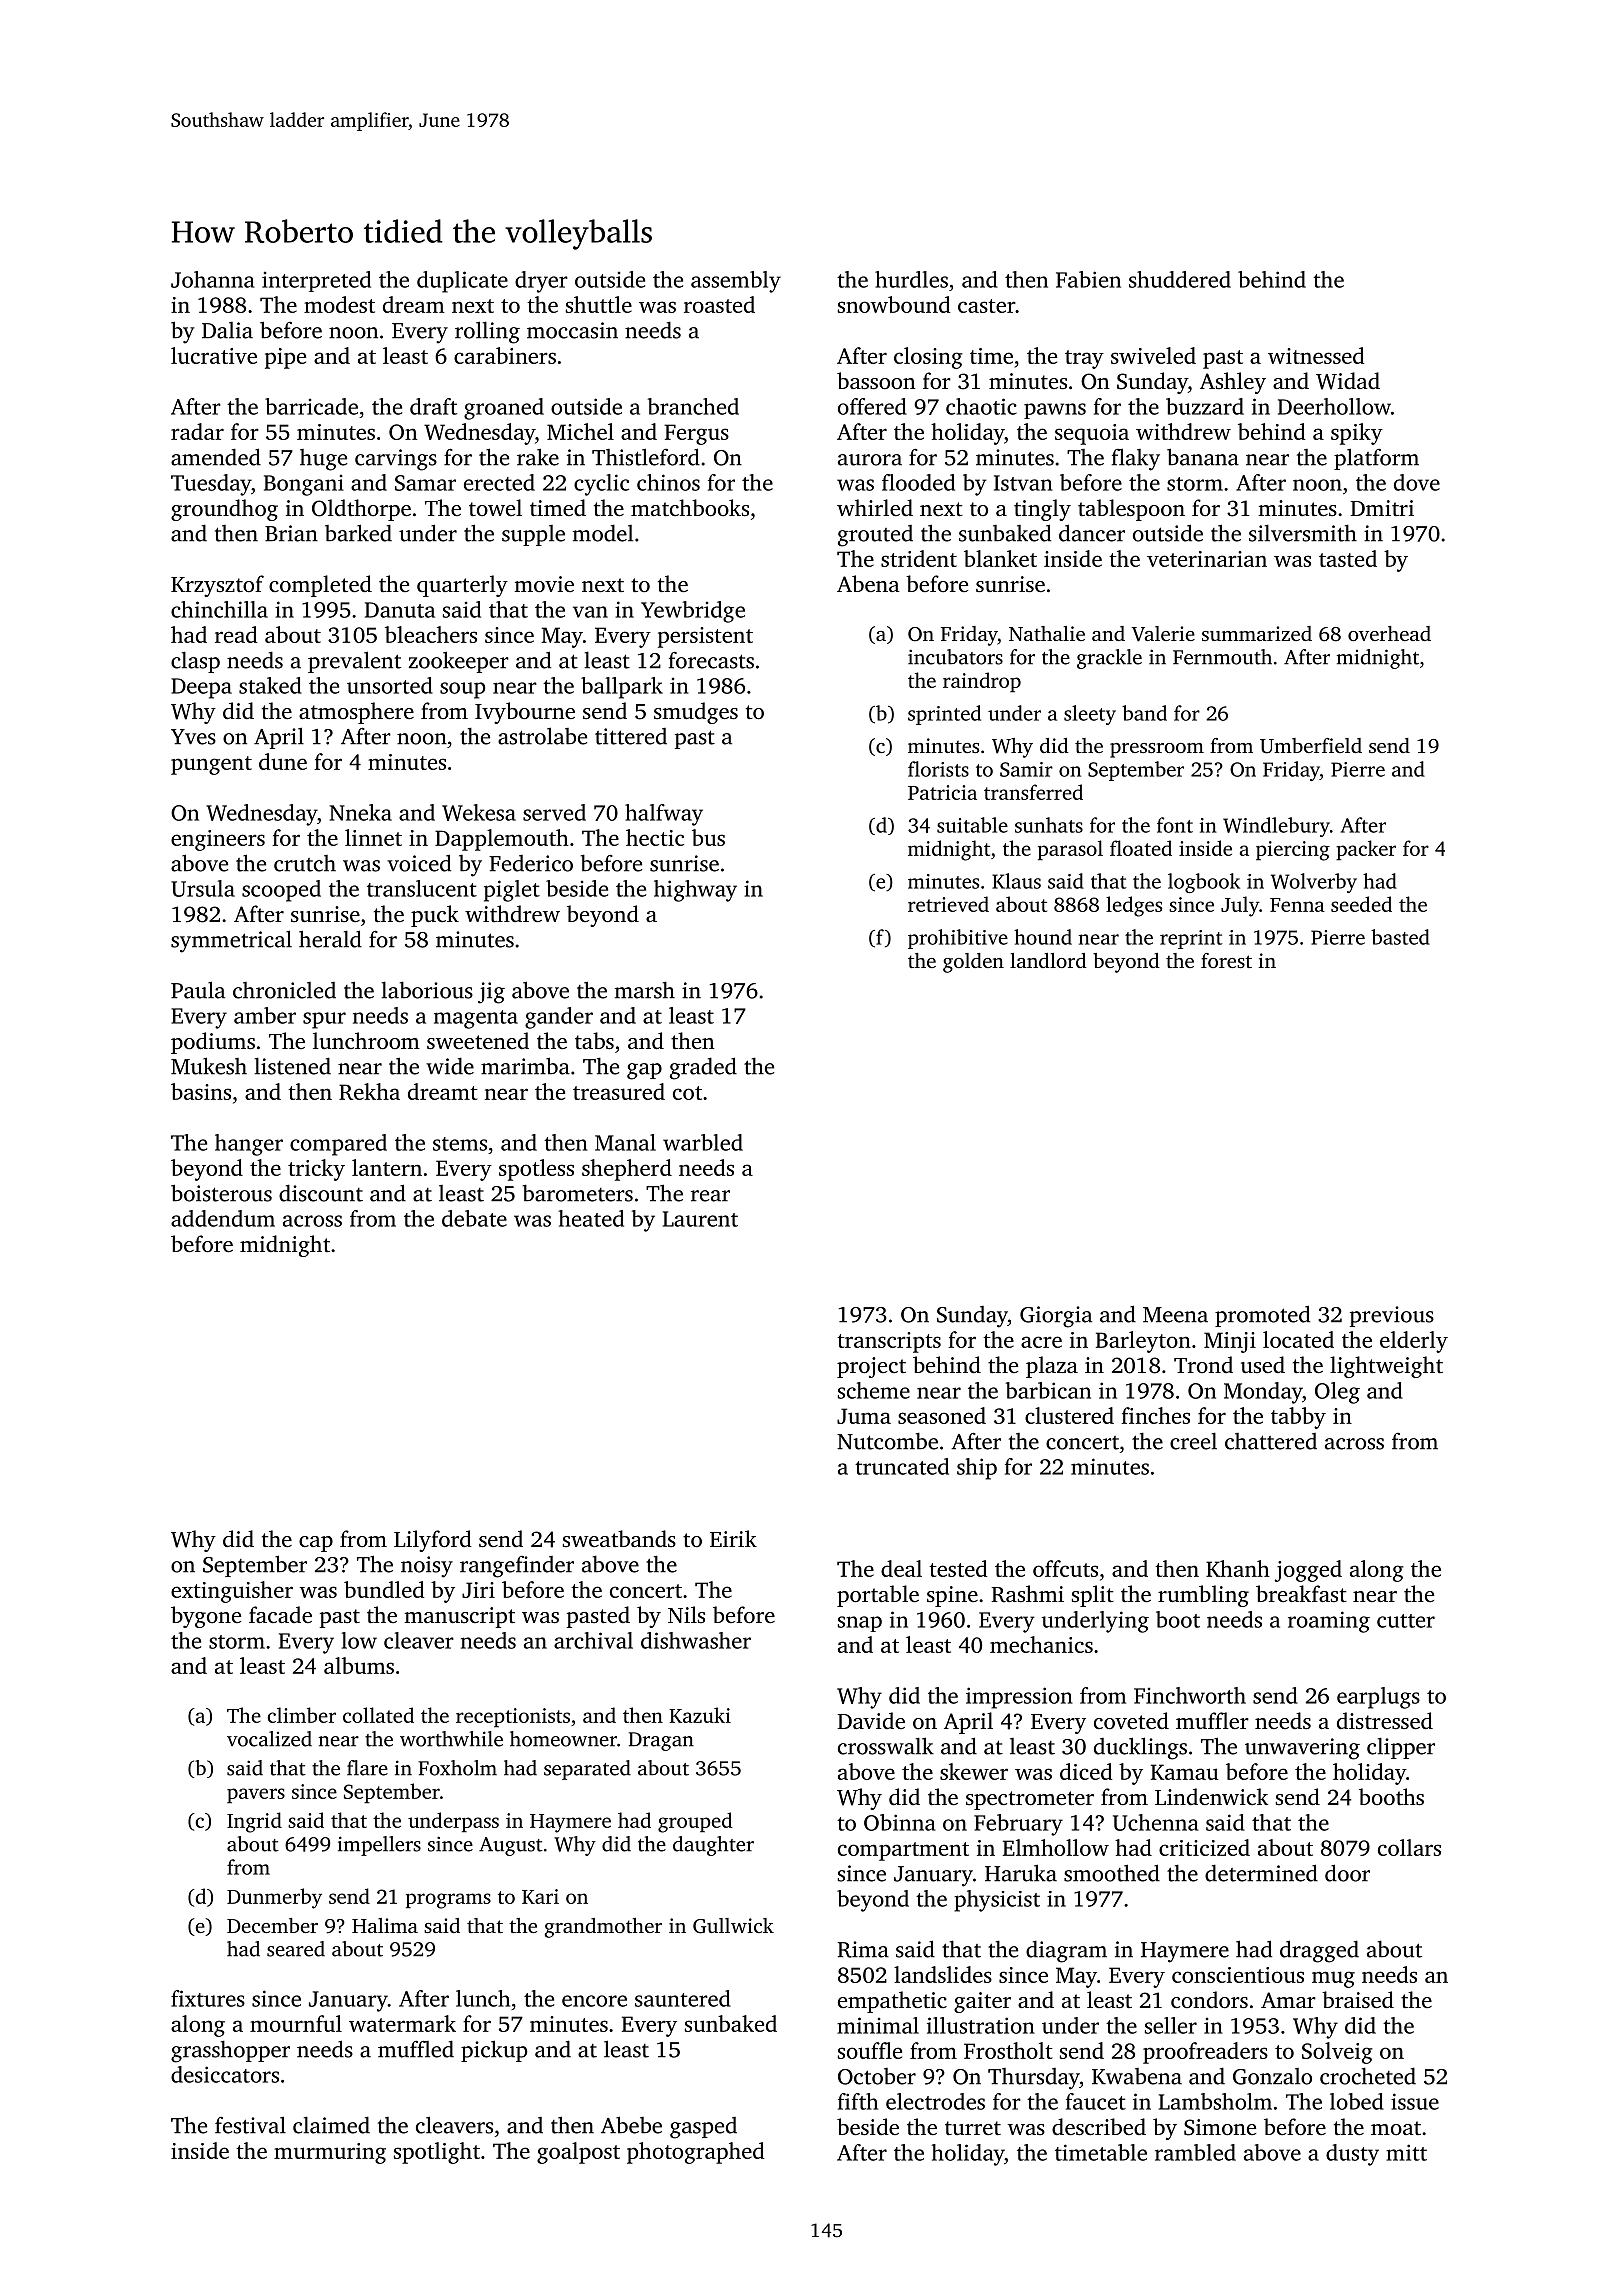  Describe the element at coordinates (225, 2074) in the screenshot. I see `desiccators` at that location.
